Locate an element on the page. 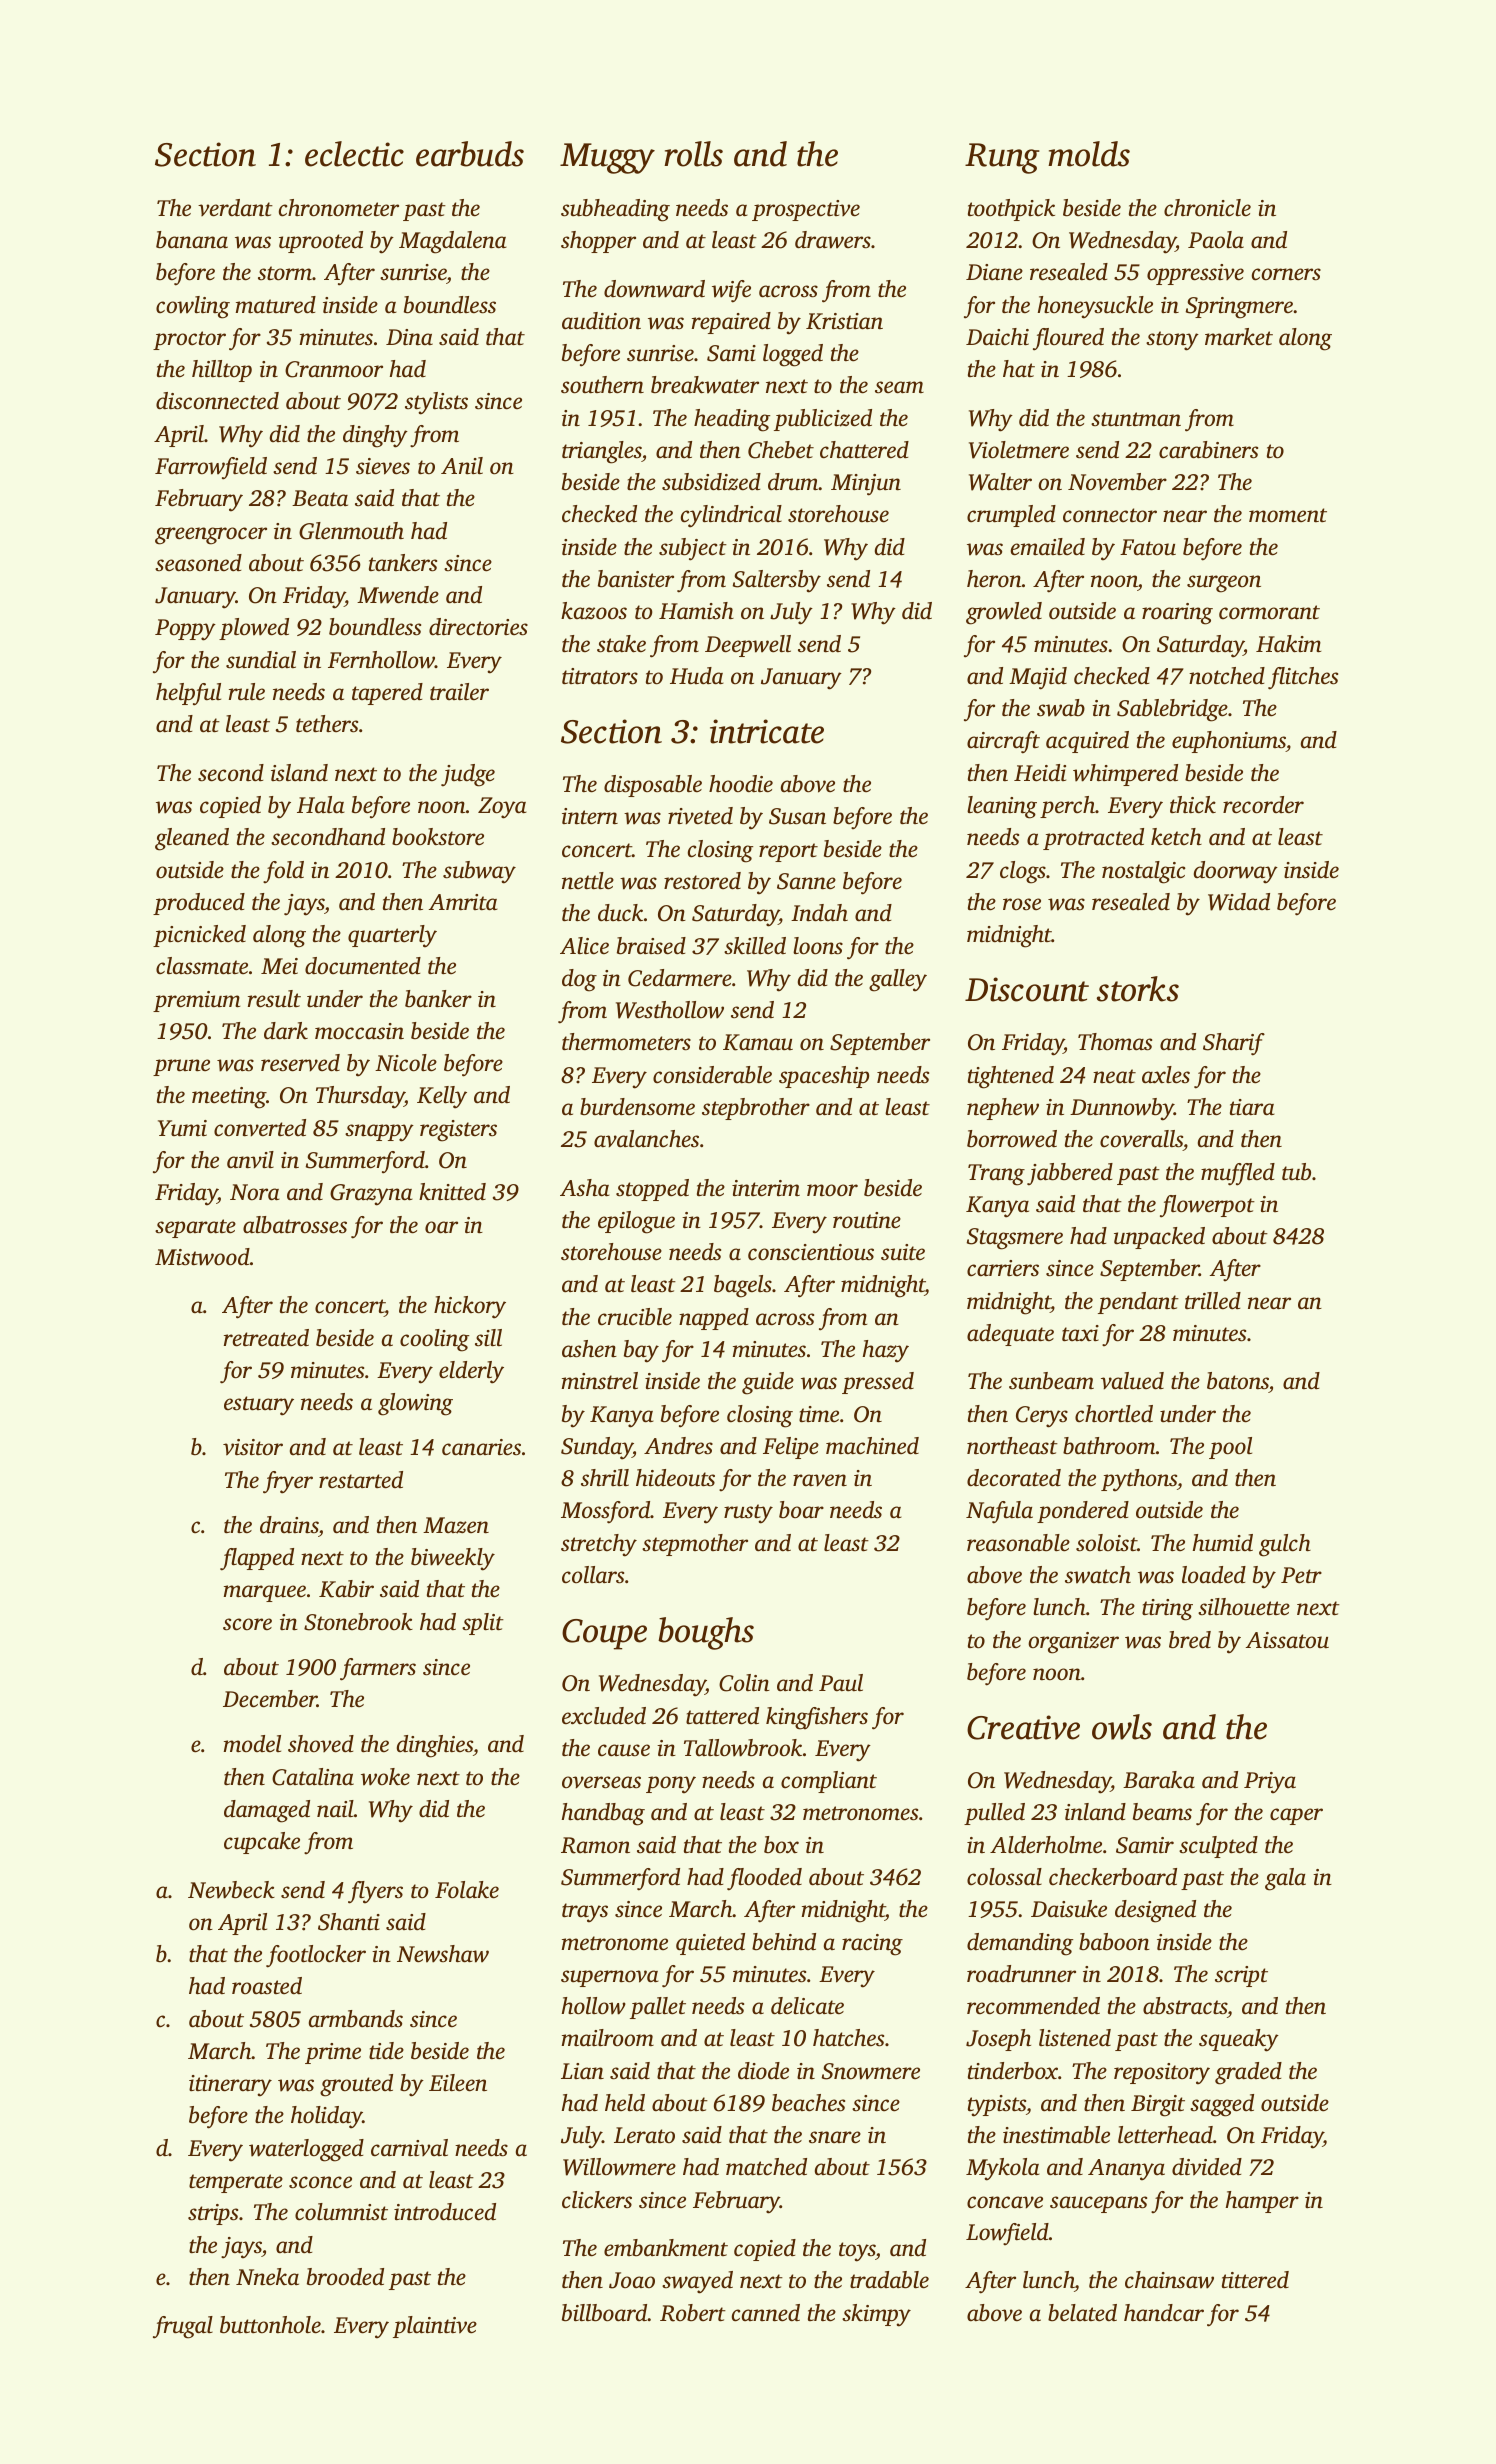 The image size is (1496, 2464). itinerary is located at coordinates (230, 2086).
